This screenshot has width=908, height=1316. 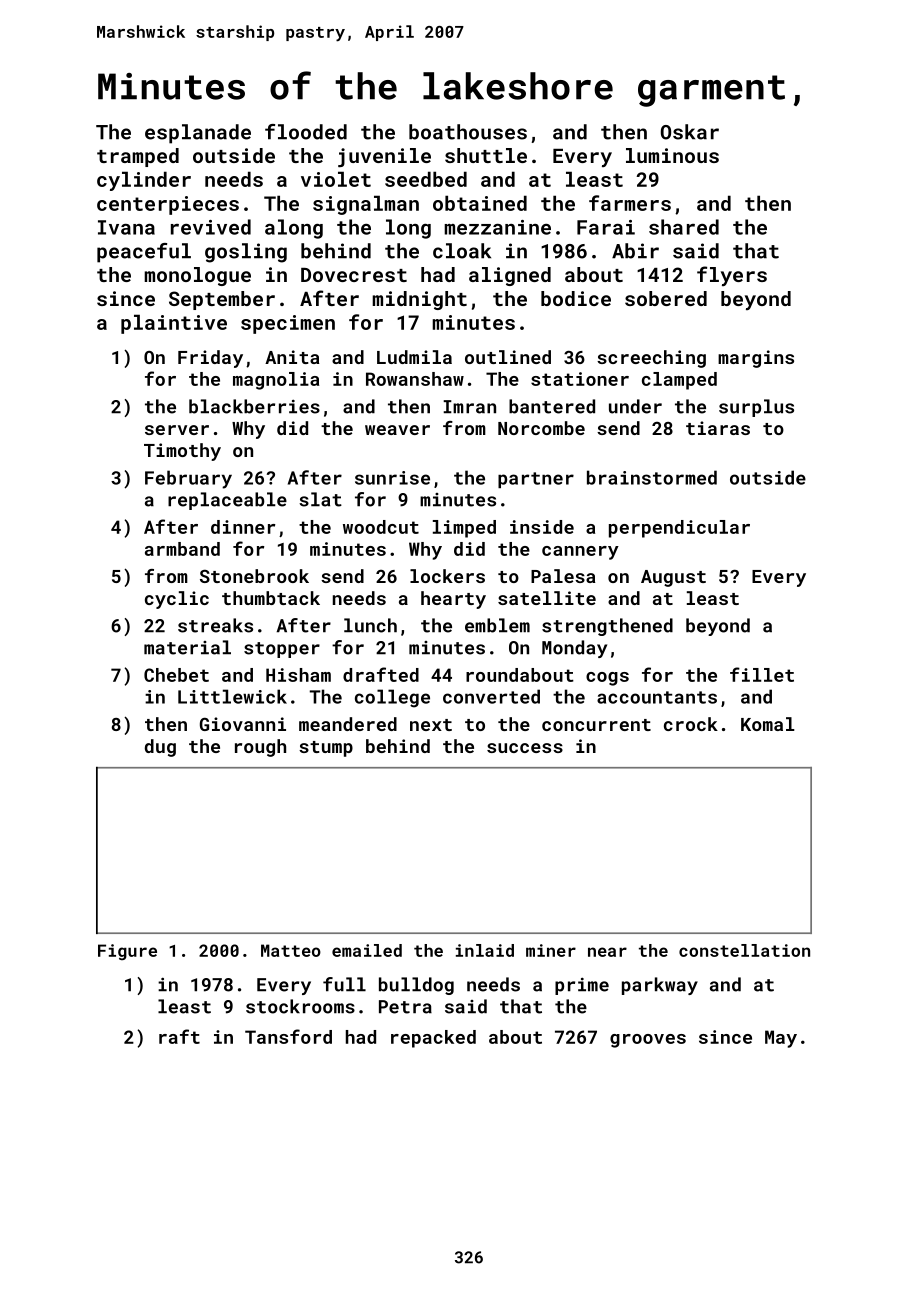 I want to click on armband, so click(x=182, y=549).
